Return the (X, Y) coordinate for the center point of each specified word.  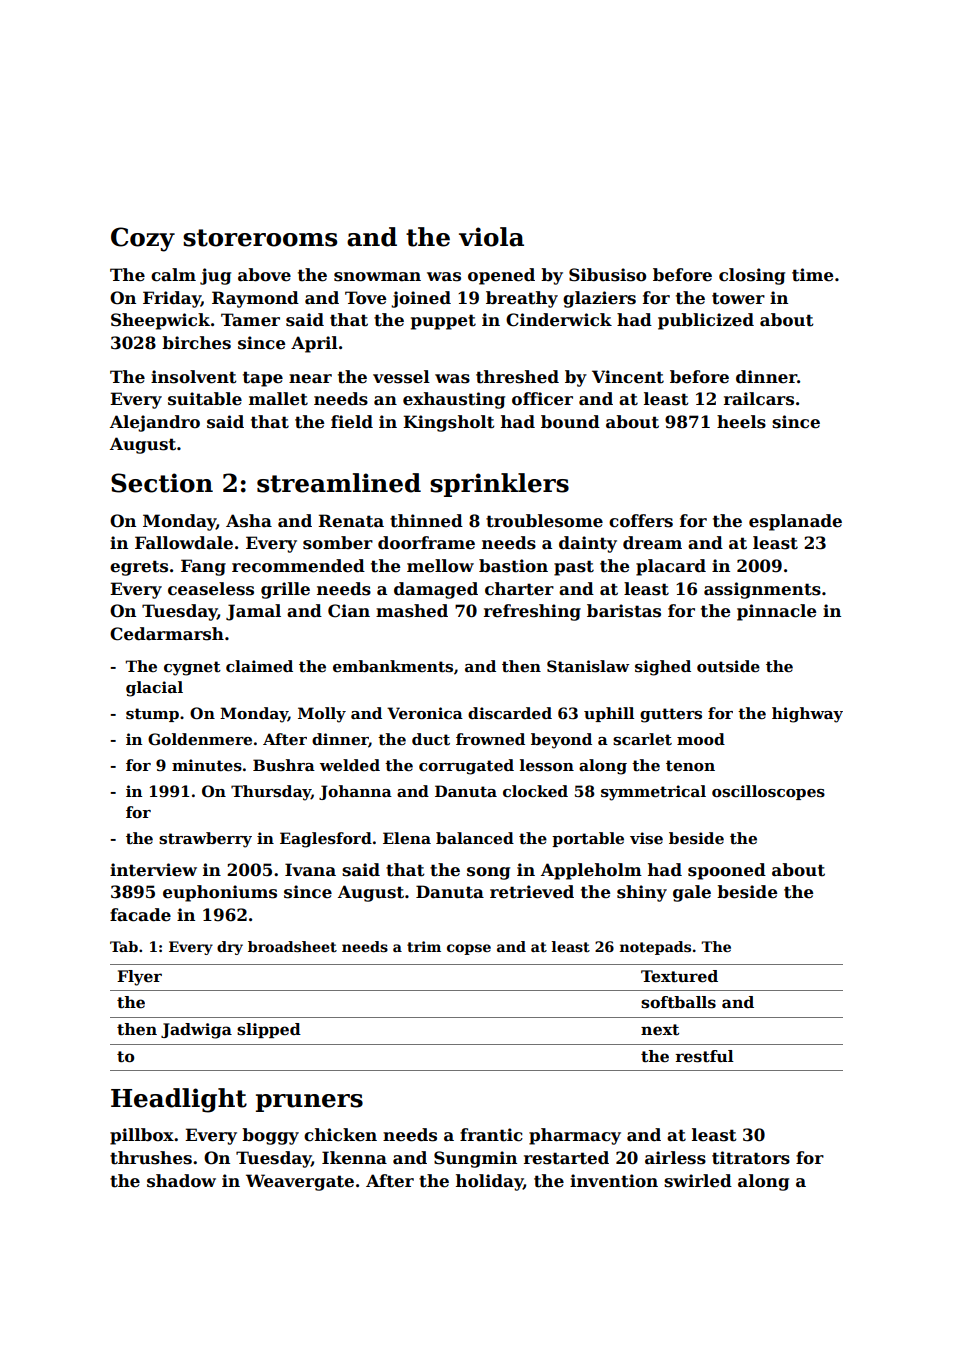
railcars (759, 399)
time (812, 275)
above (264, 275)
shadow (181, 1181)
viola (491, 237)
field (352, 422)
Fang (203, 567)
